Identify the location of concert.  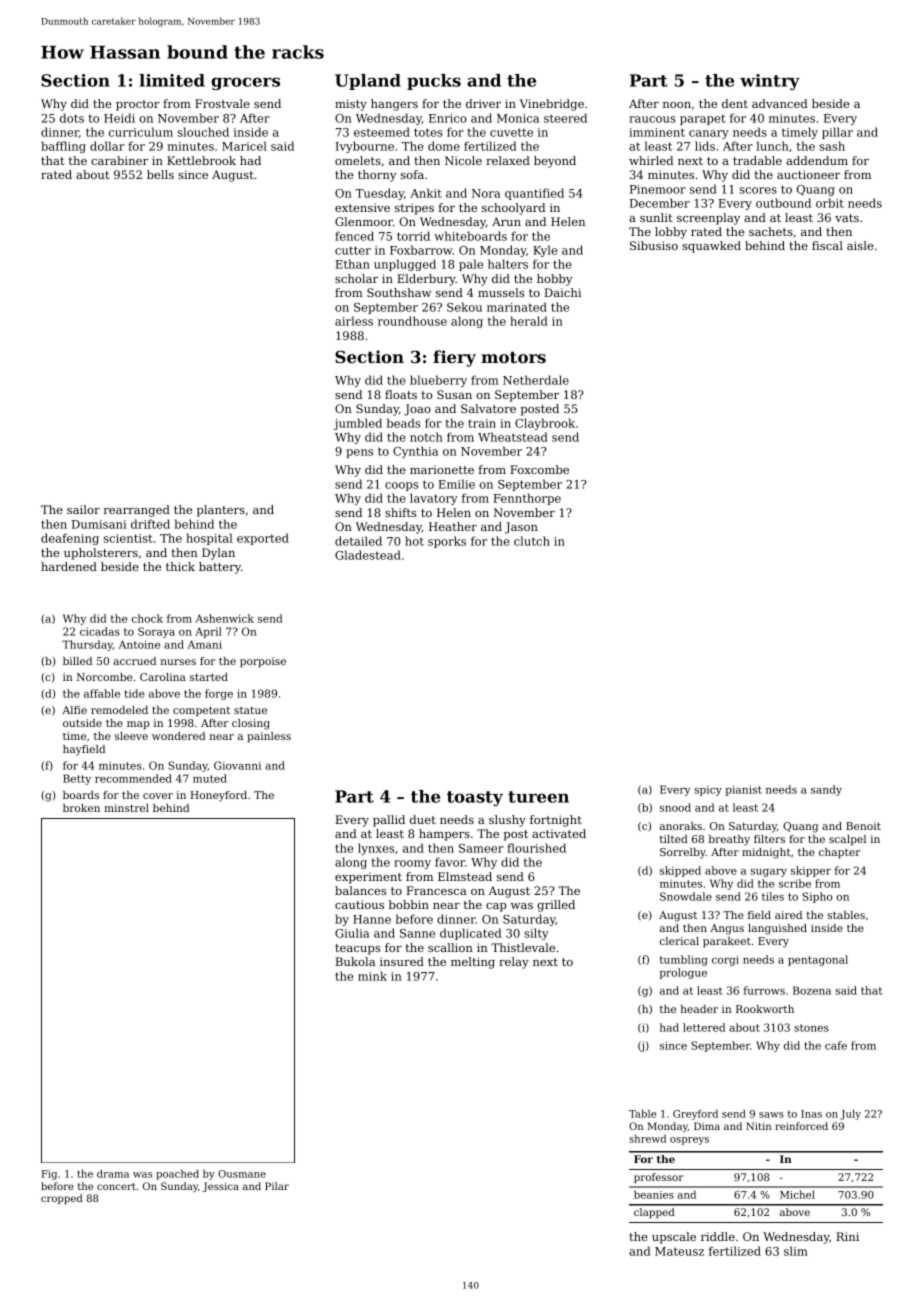
(116, 1186).
